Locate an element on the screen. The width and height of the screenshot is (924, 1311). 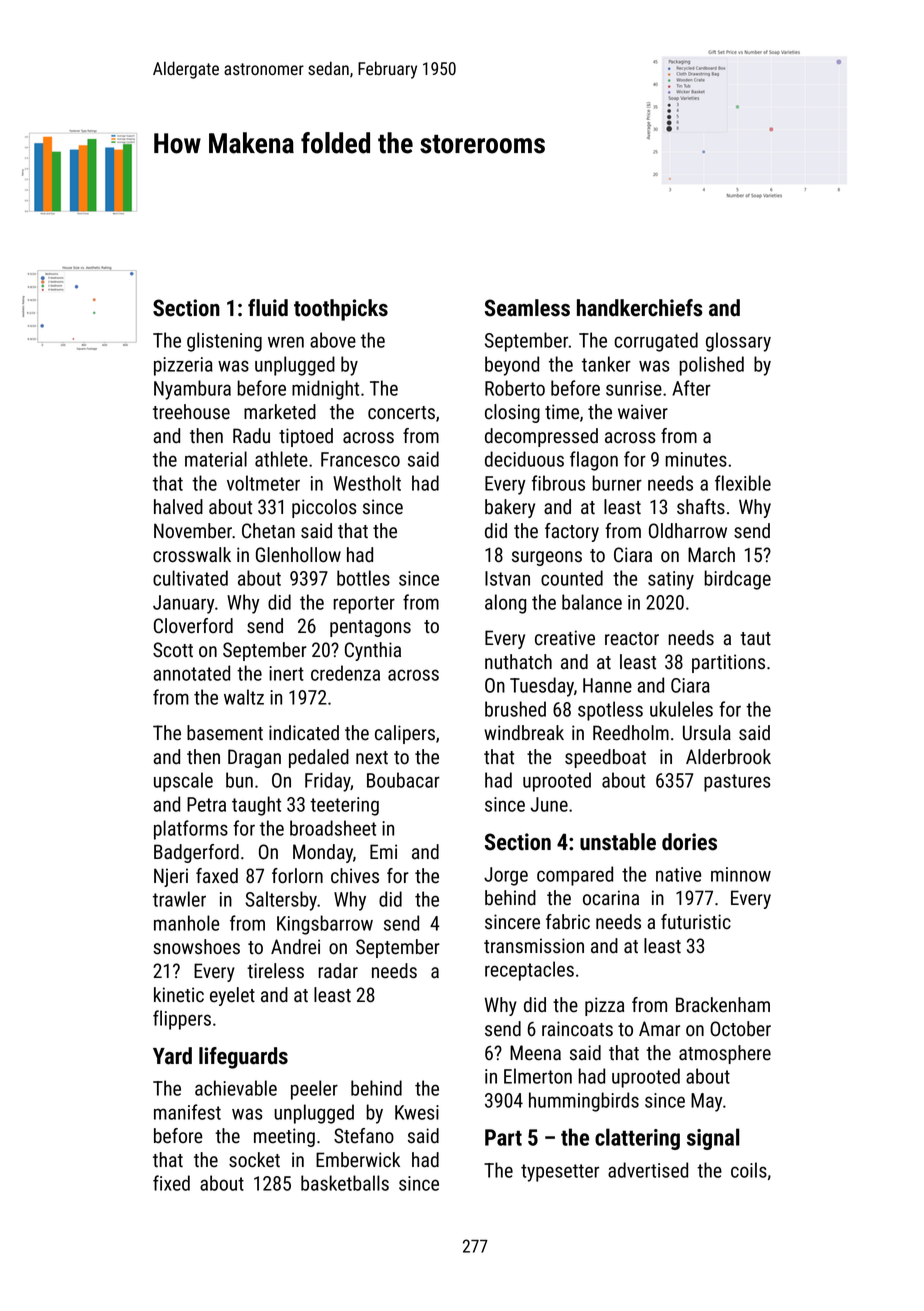
receptacles is located at coordinates (529, 971).
